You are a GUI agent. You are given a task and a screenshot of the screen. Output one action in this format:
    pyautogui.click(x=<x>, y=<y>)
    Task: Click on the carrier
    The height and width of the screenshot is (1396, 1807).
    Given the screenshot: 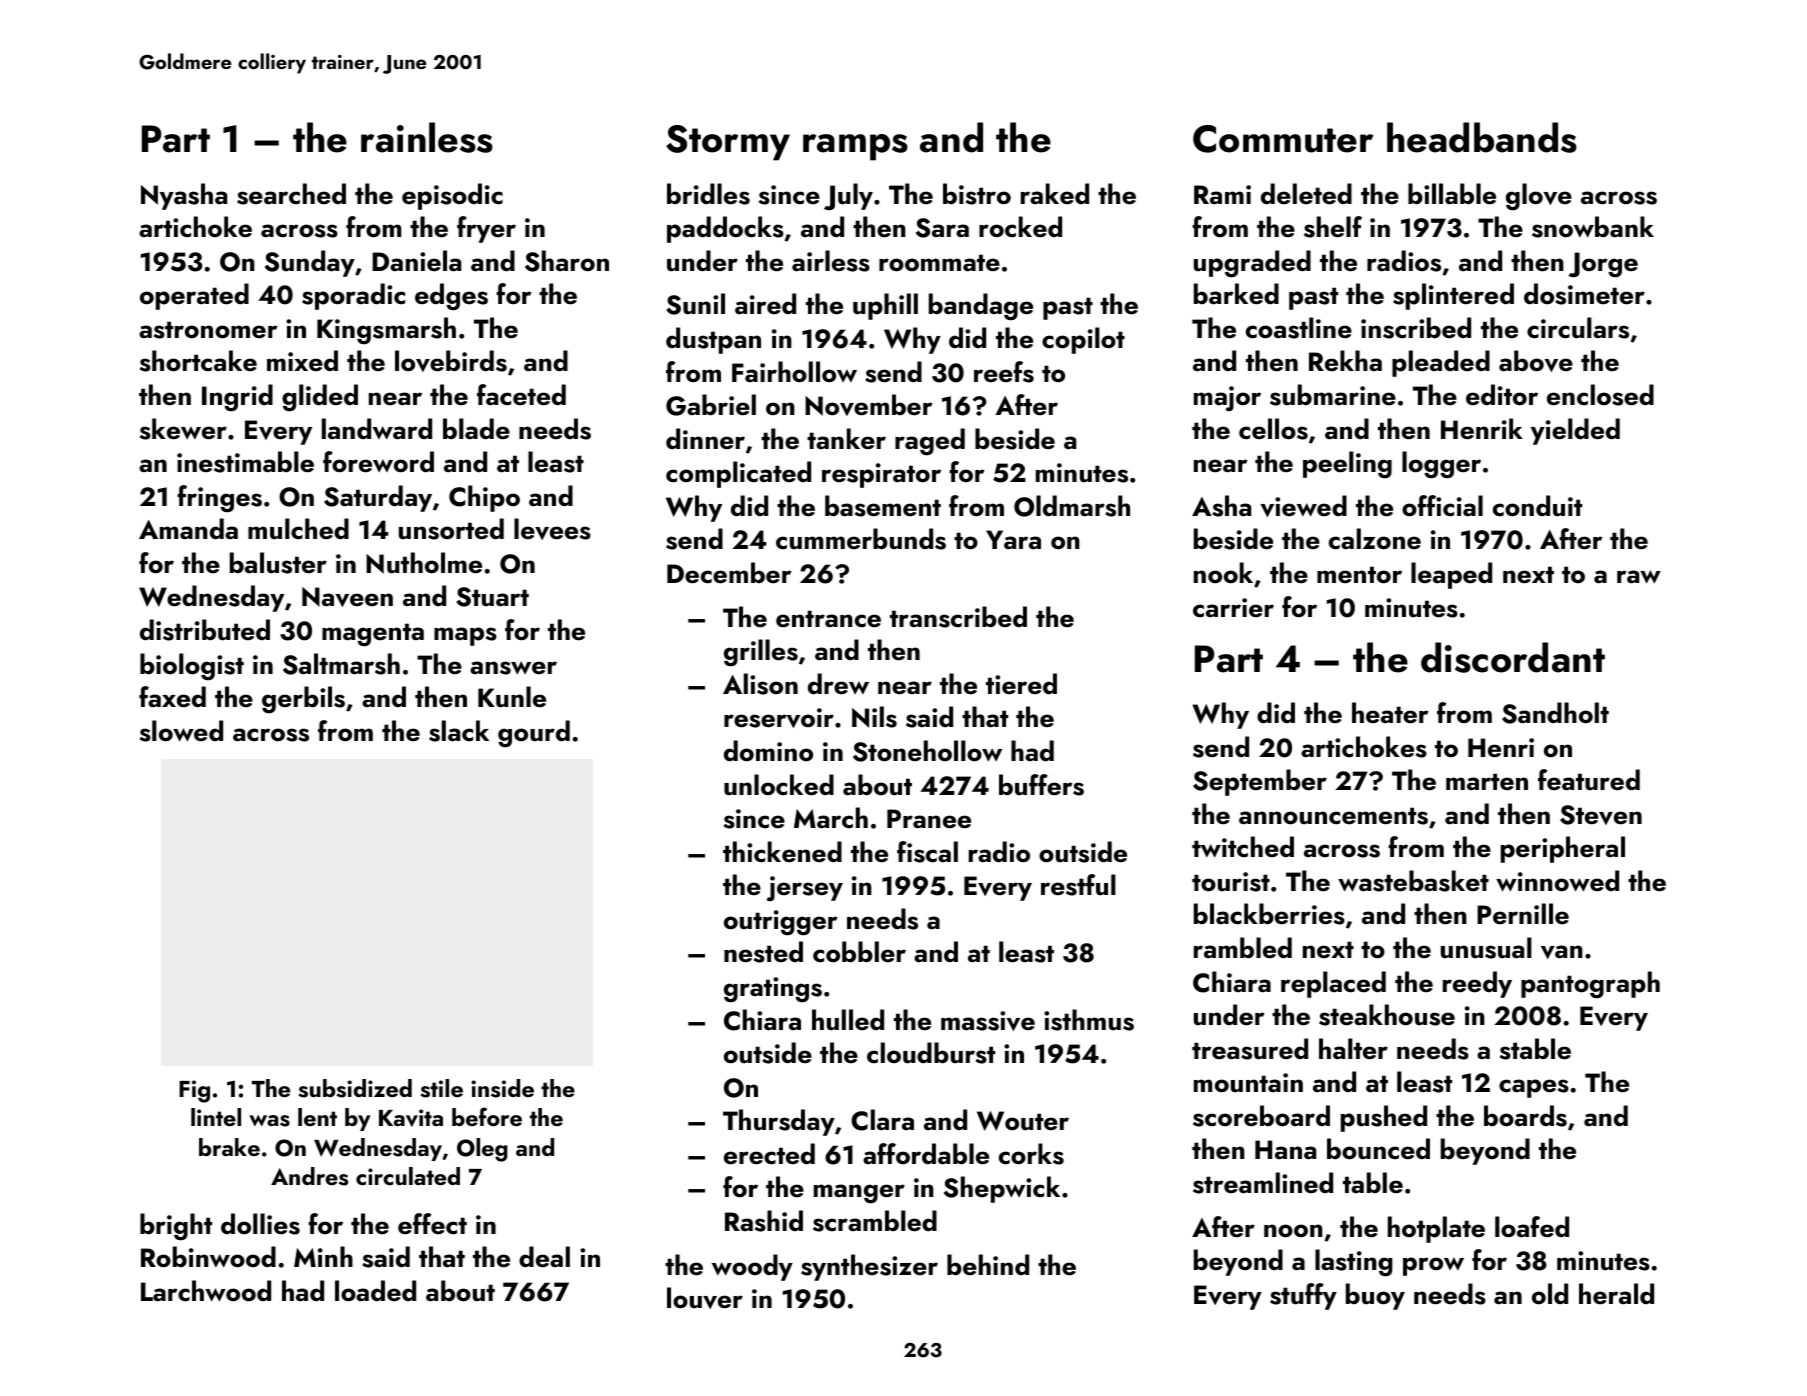 What is the action you would take?
    pyautogui.click(x=1233, y=608)
